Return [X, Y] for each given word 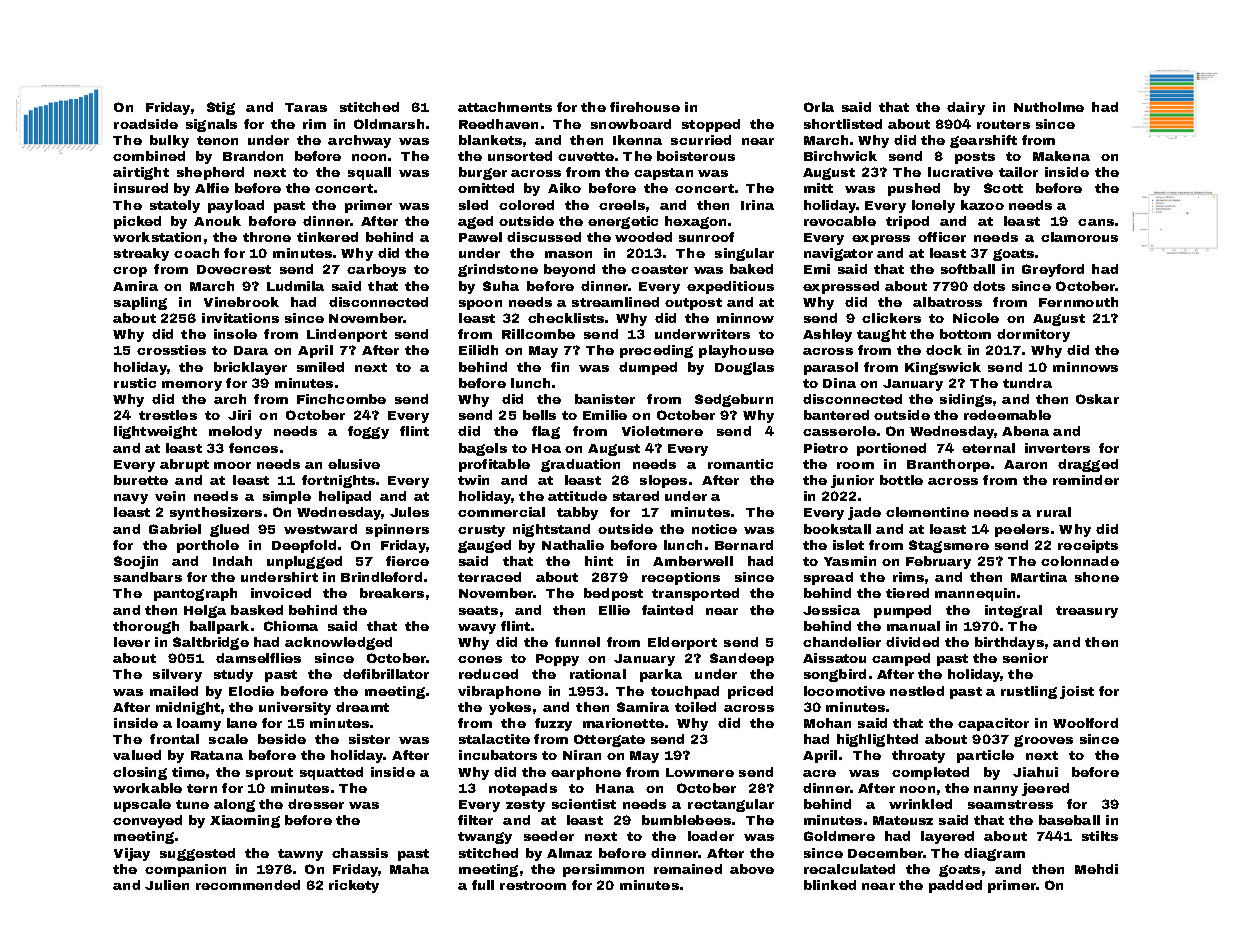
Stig [221, 108]
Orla [819, 107]
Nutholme [1049, 107]
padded [955, 886]
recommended [248, 885]
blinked [830, 885]
